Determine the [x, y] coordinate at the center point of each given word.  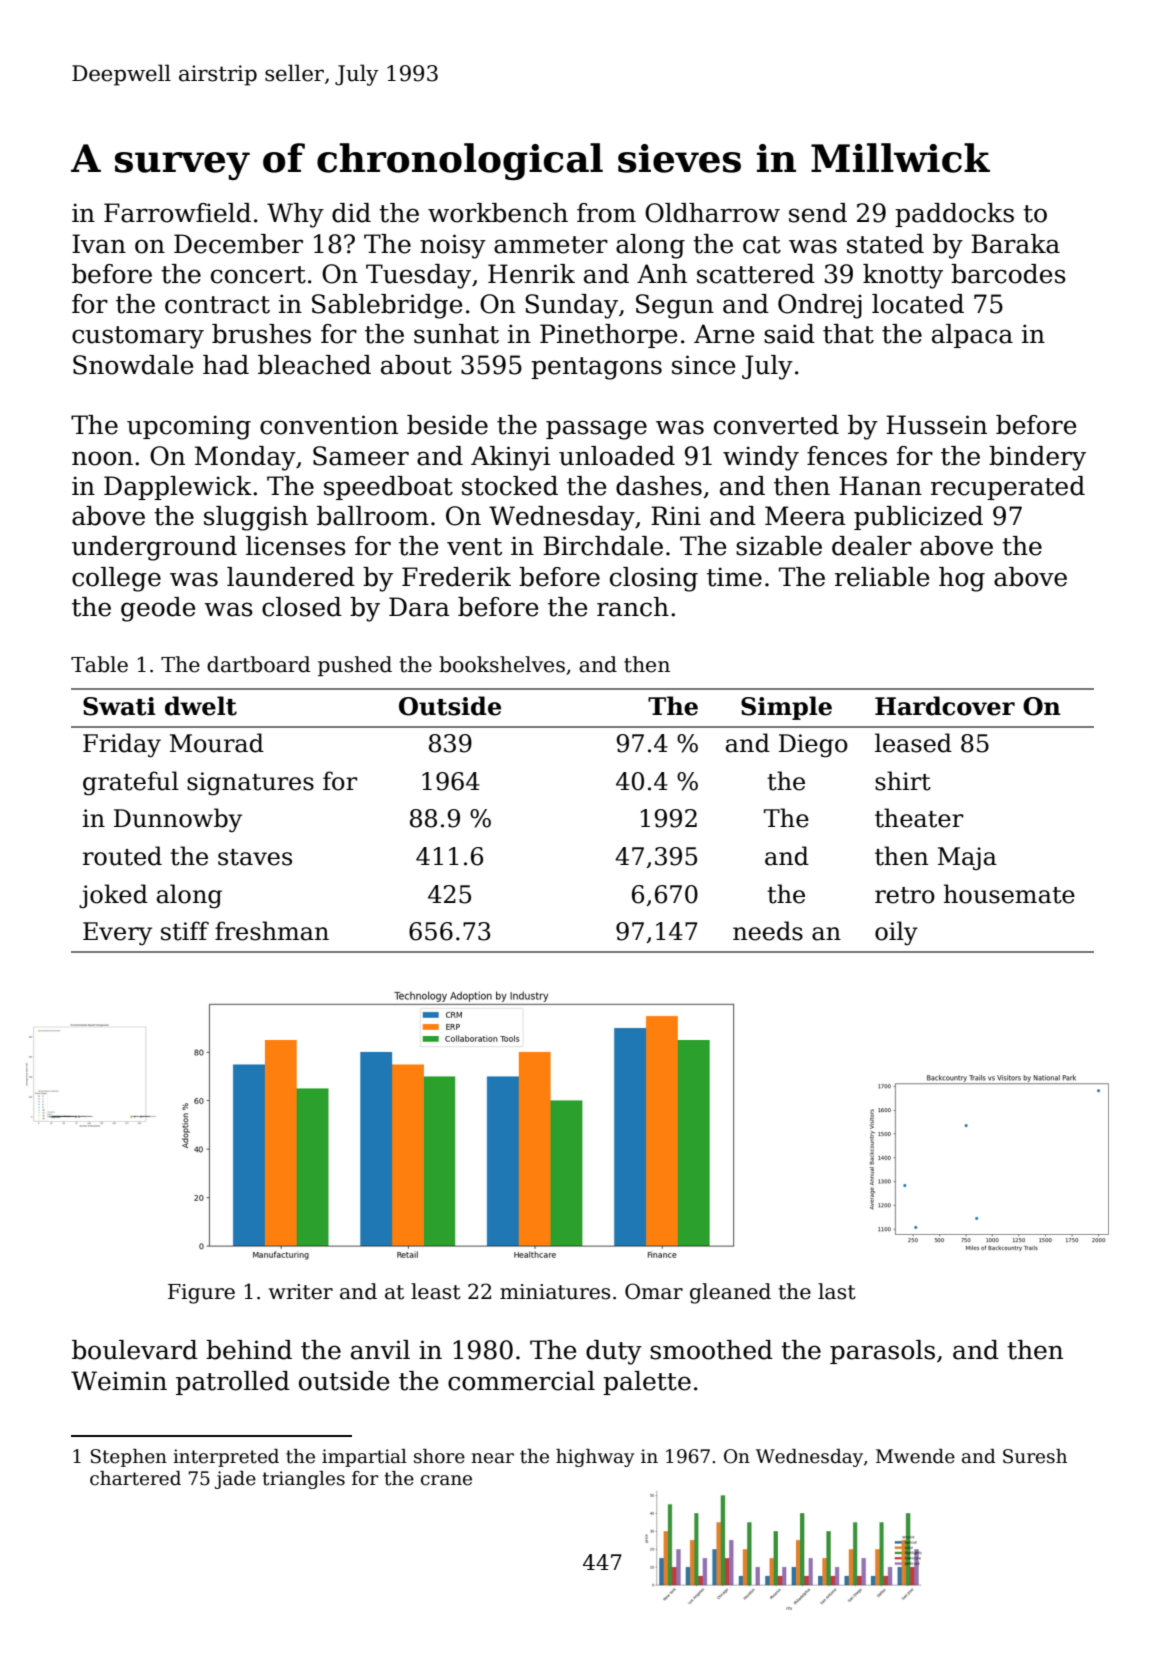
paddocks [954, 215]
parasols [882, 1352]
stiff [185, 931]
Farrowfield [177, 213]
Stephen [129, 1458]
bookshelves [502, 664]
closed [302, 607]
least [436, 1291]
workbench [498, 213]
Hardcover [945, 706]
